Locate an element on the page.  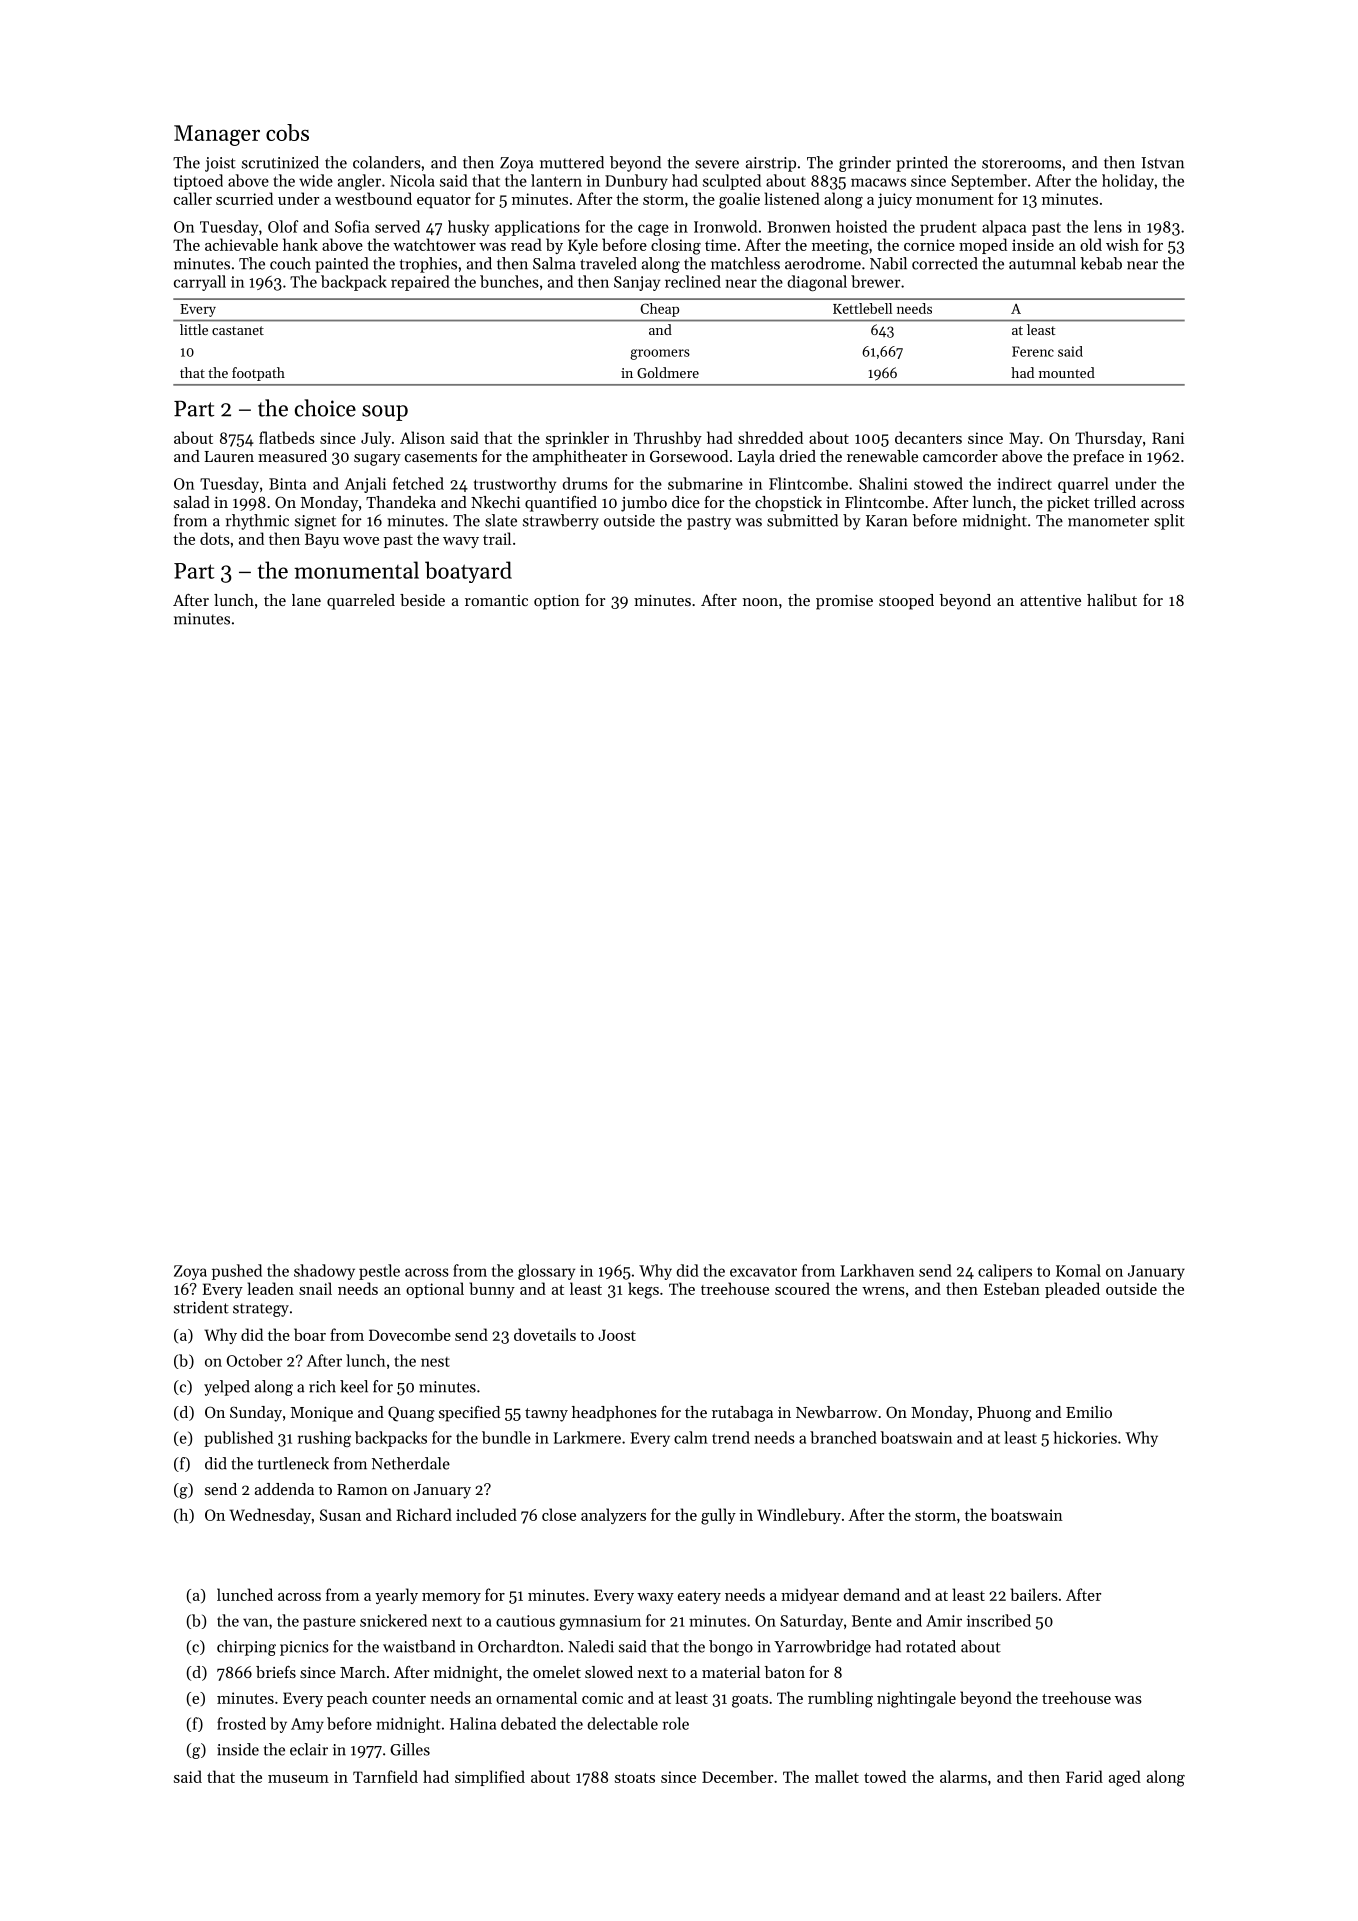
severe is located at coordinates (717, 164).
